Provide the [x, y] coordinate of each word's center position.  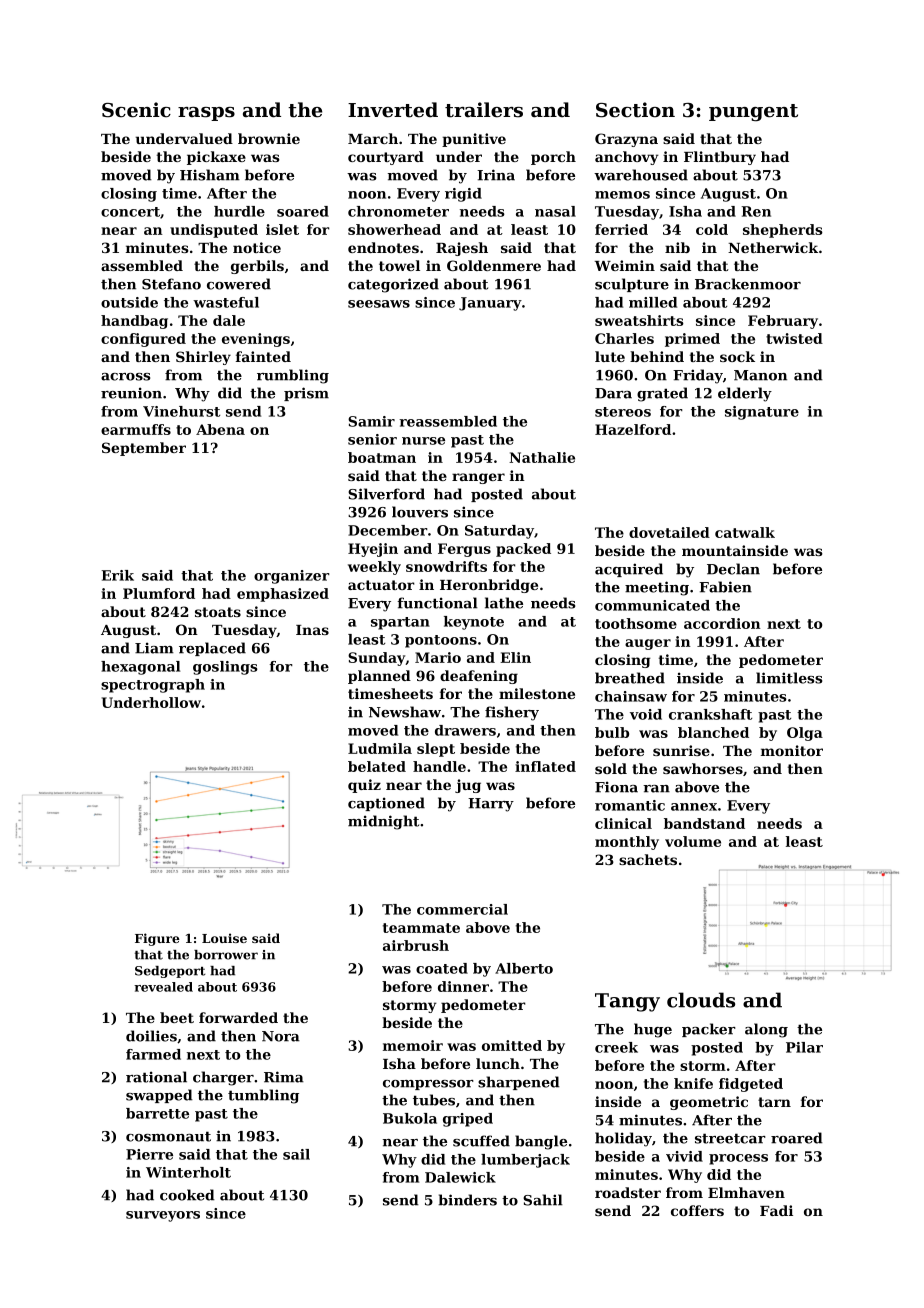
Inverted [393, 110]
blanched [713, 732]
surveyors [163, 1216]
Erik [118, 575]
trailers [484, 110]
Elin [515, 657]
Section [635, 110]
